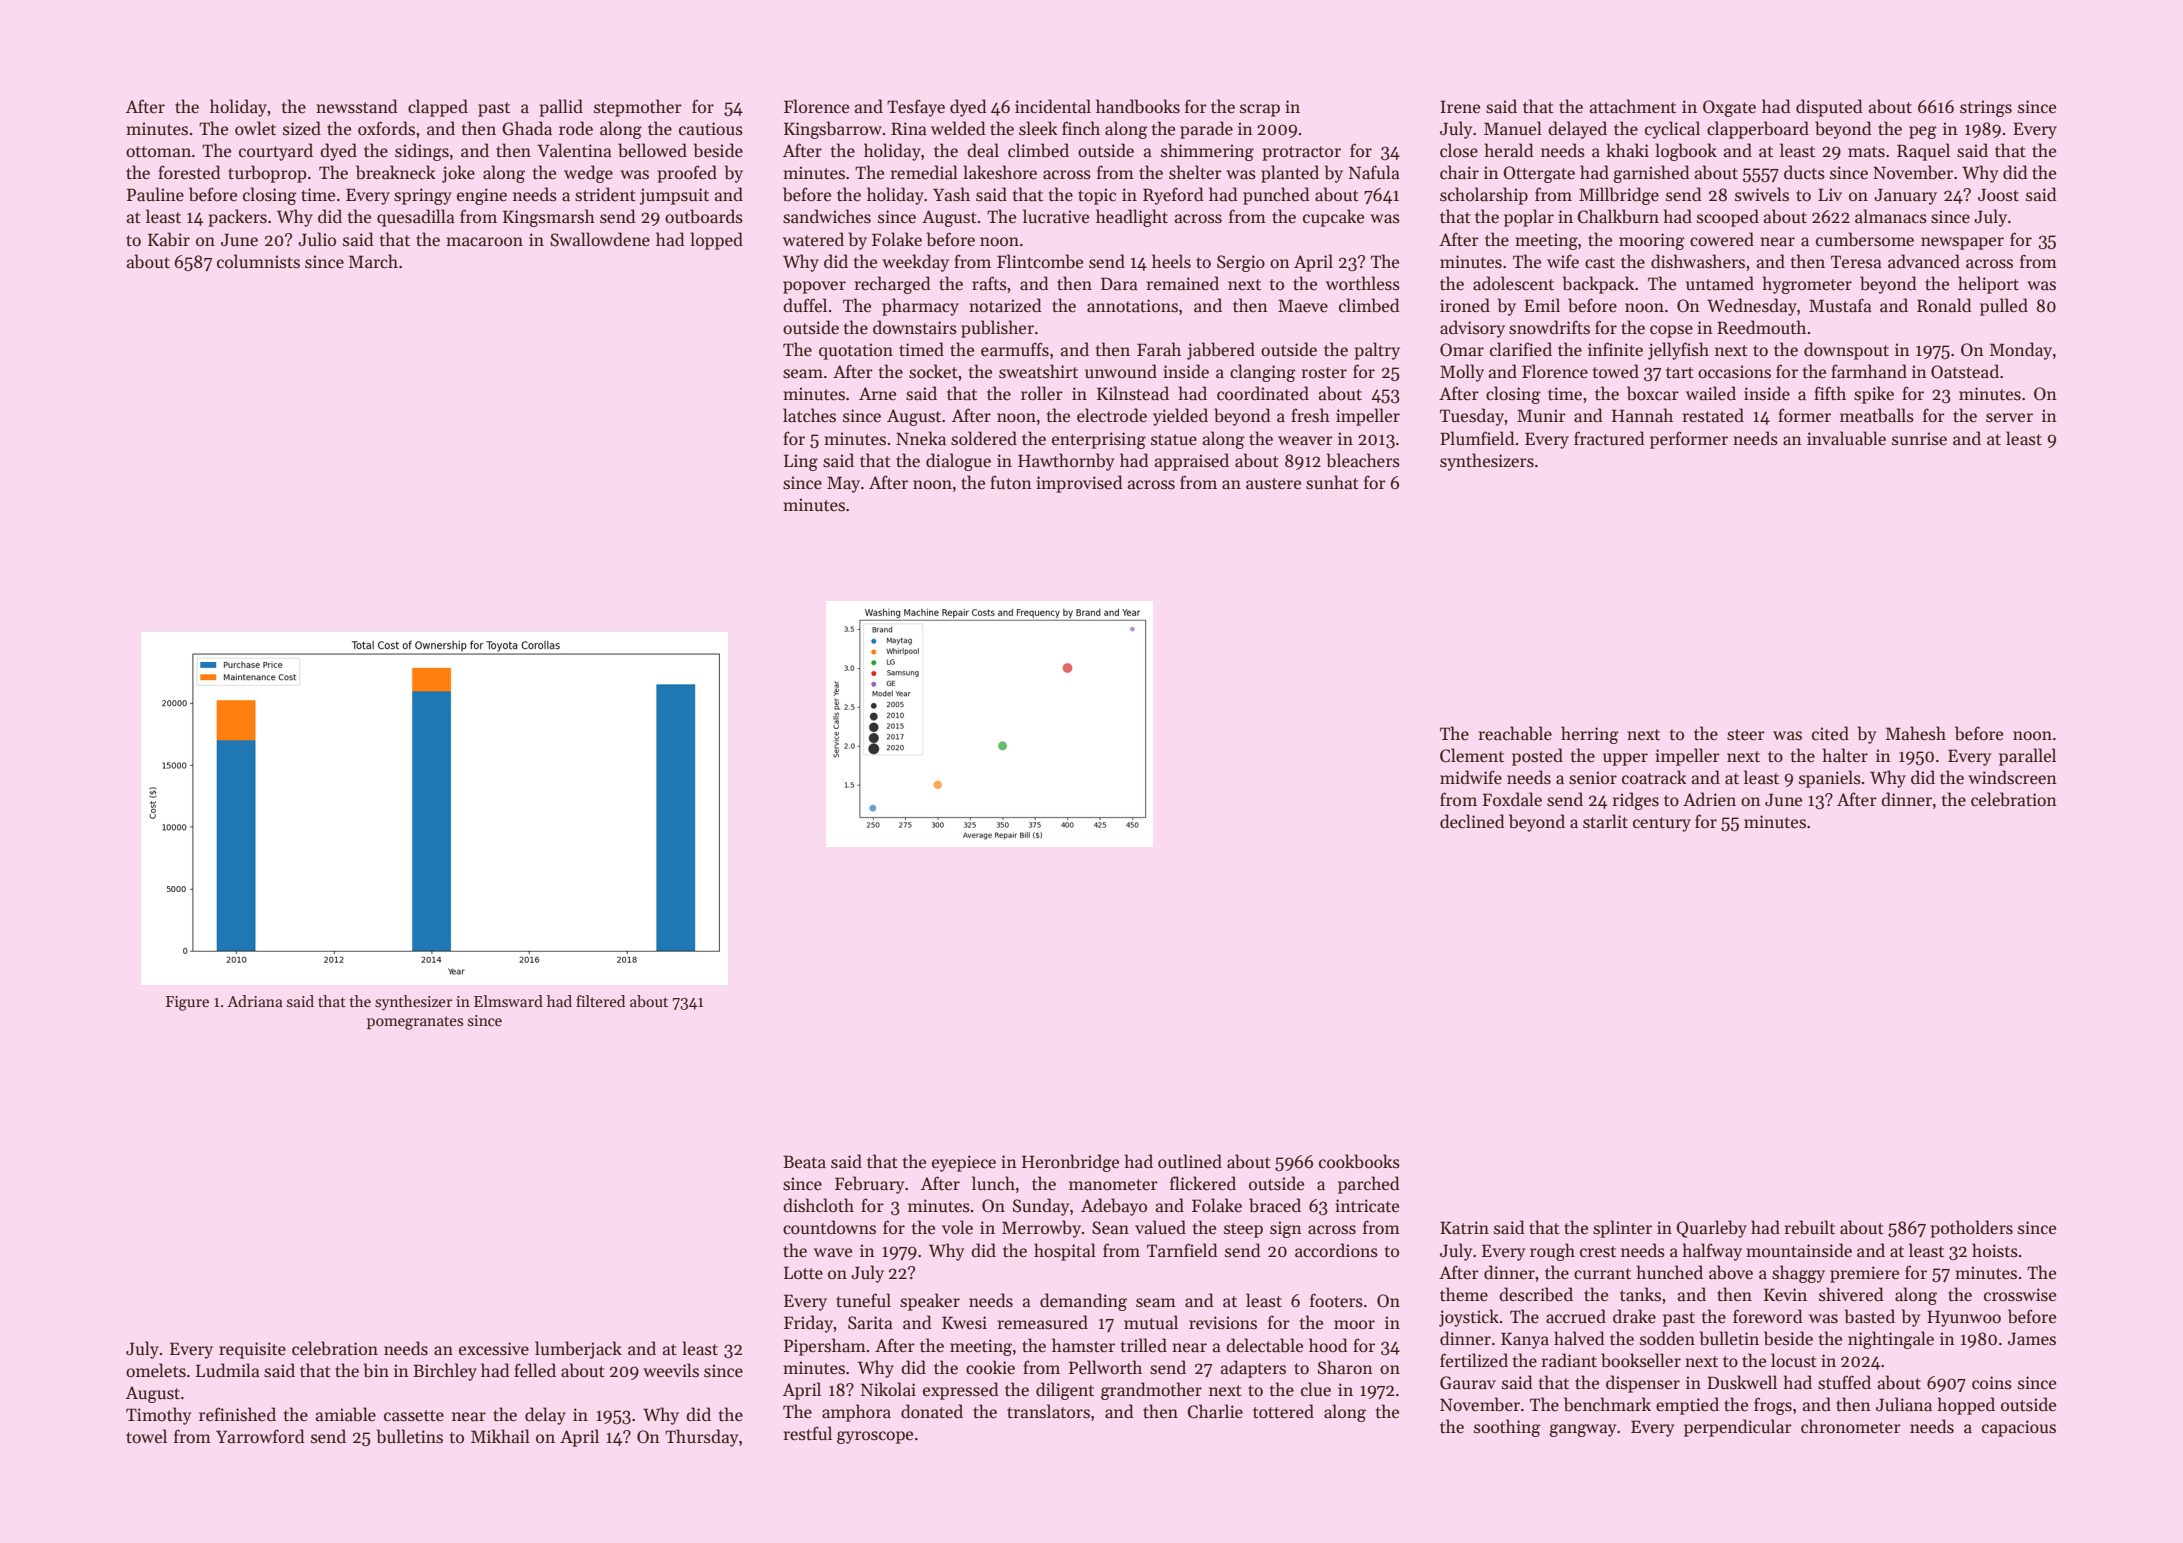 This screenshot has height=1543, width=2183. What do you see at coordinates (2004, 307) in the screenshot?
I see `pulled` at bounding box center [2004, 307].
